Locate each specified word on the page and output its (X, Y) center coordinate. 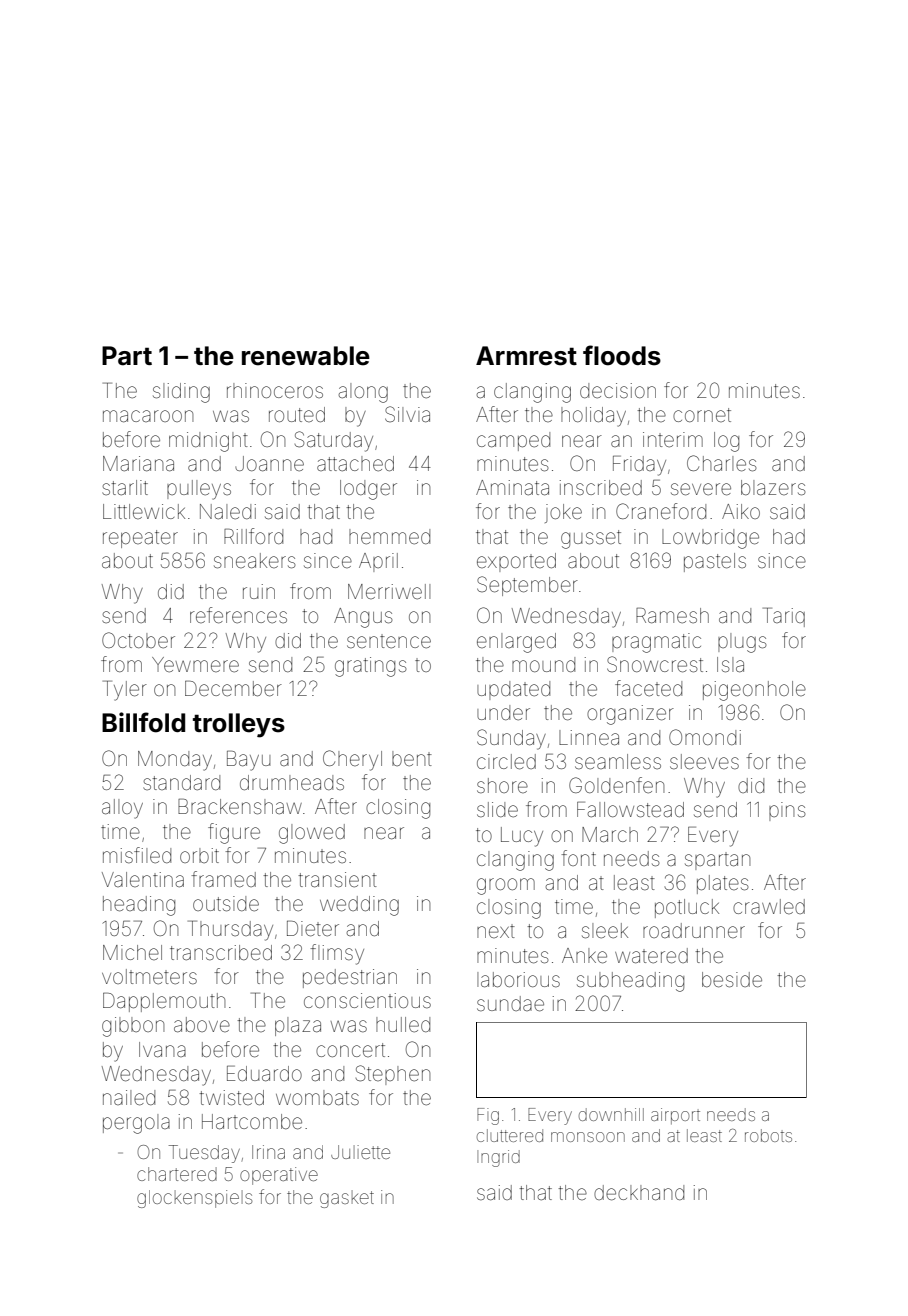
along (363, 393)
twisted (231, 1097)
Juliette (360, 1152)
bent (412, 758)
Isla (730, 664)
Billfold (143, 722)
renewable (306, 356)
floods (622, 355)
